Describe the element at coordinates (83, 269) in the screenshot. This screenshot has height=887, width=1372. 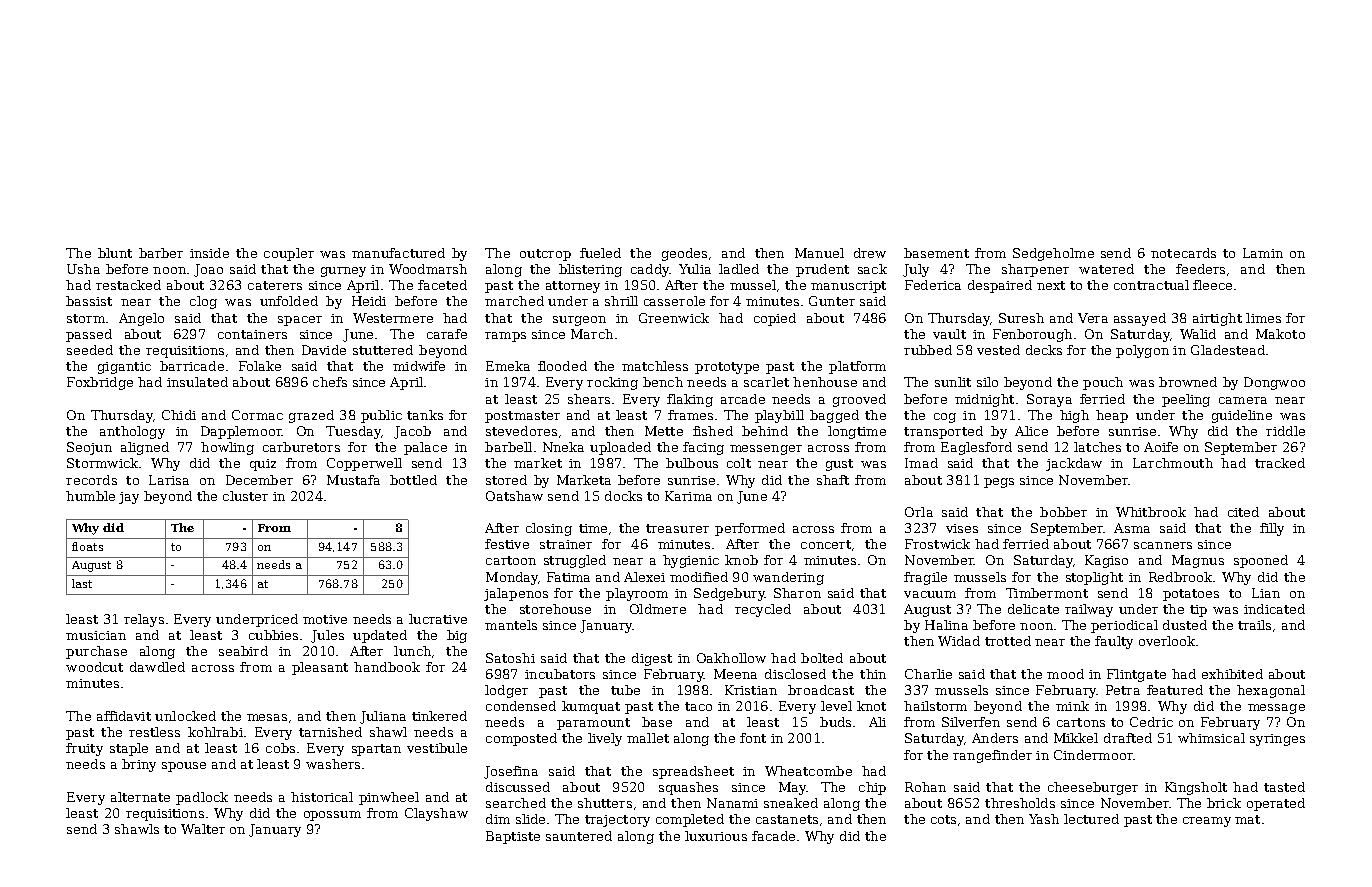
I see `Usha` at that location.
